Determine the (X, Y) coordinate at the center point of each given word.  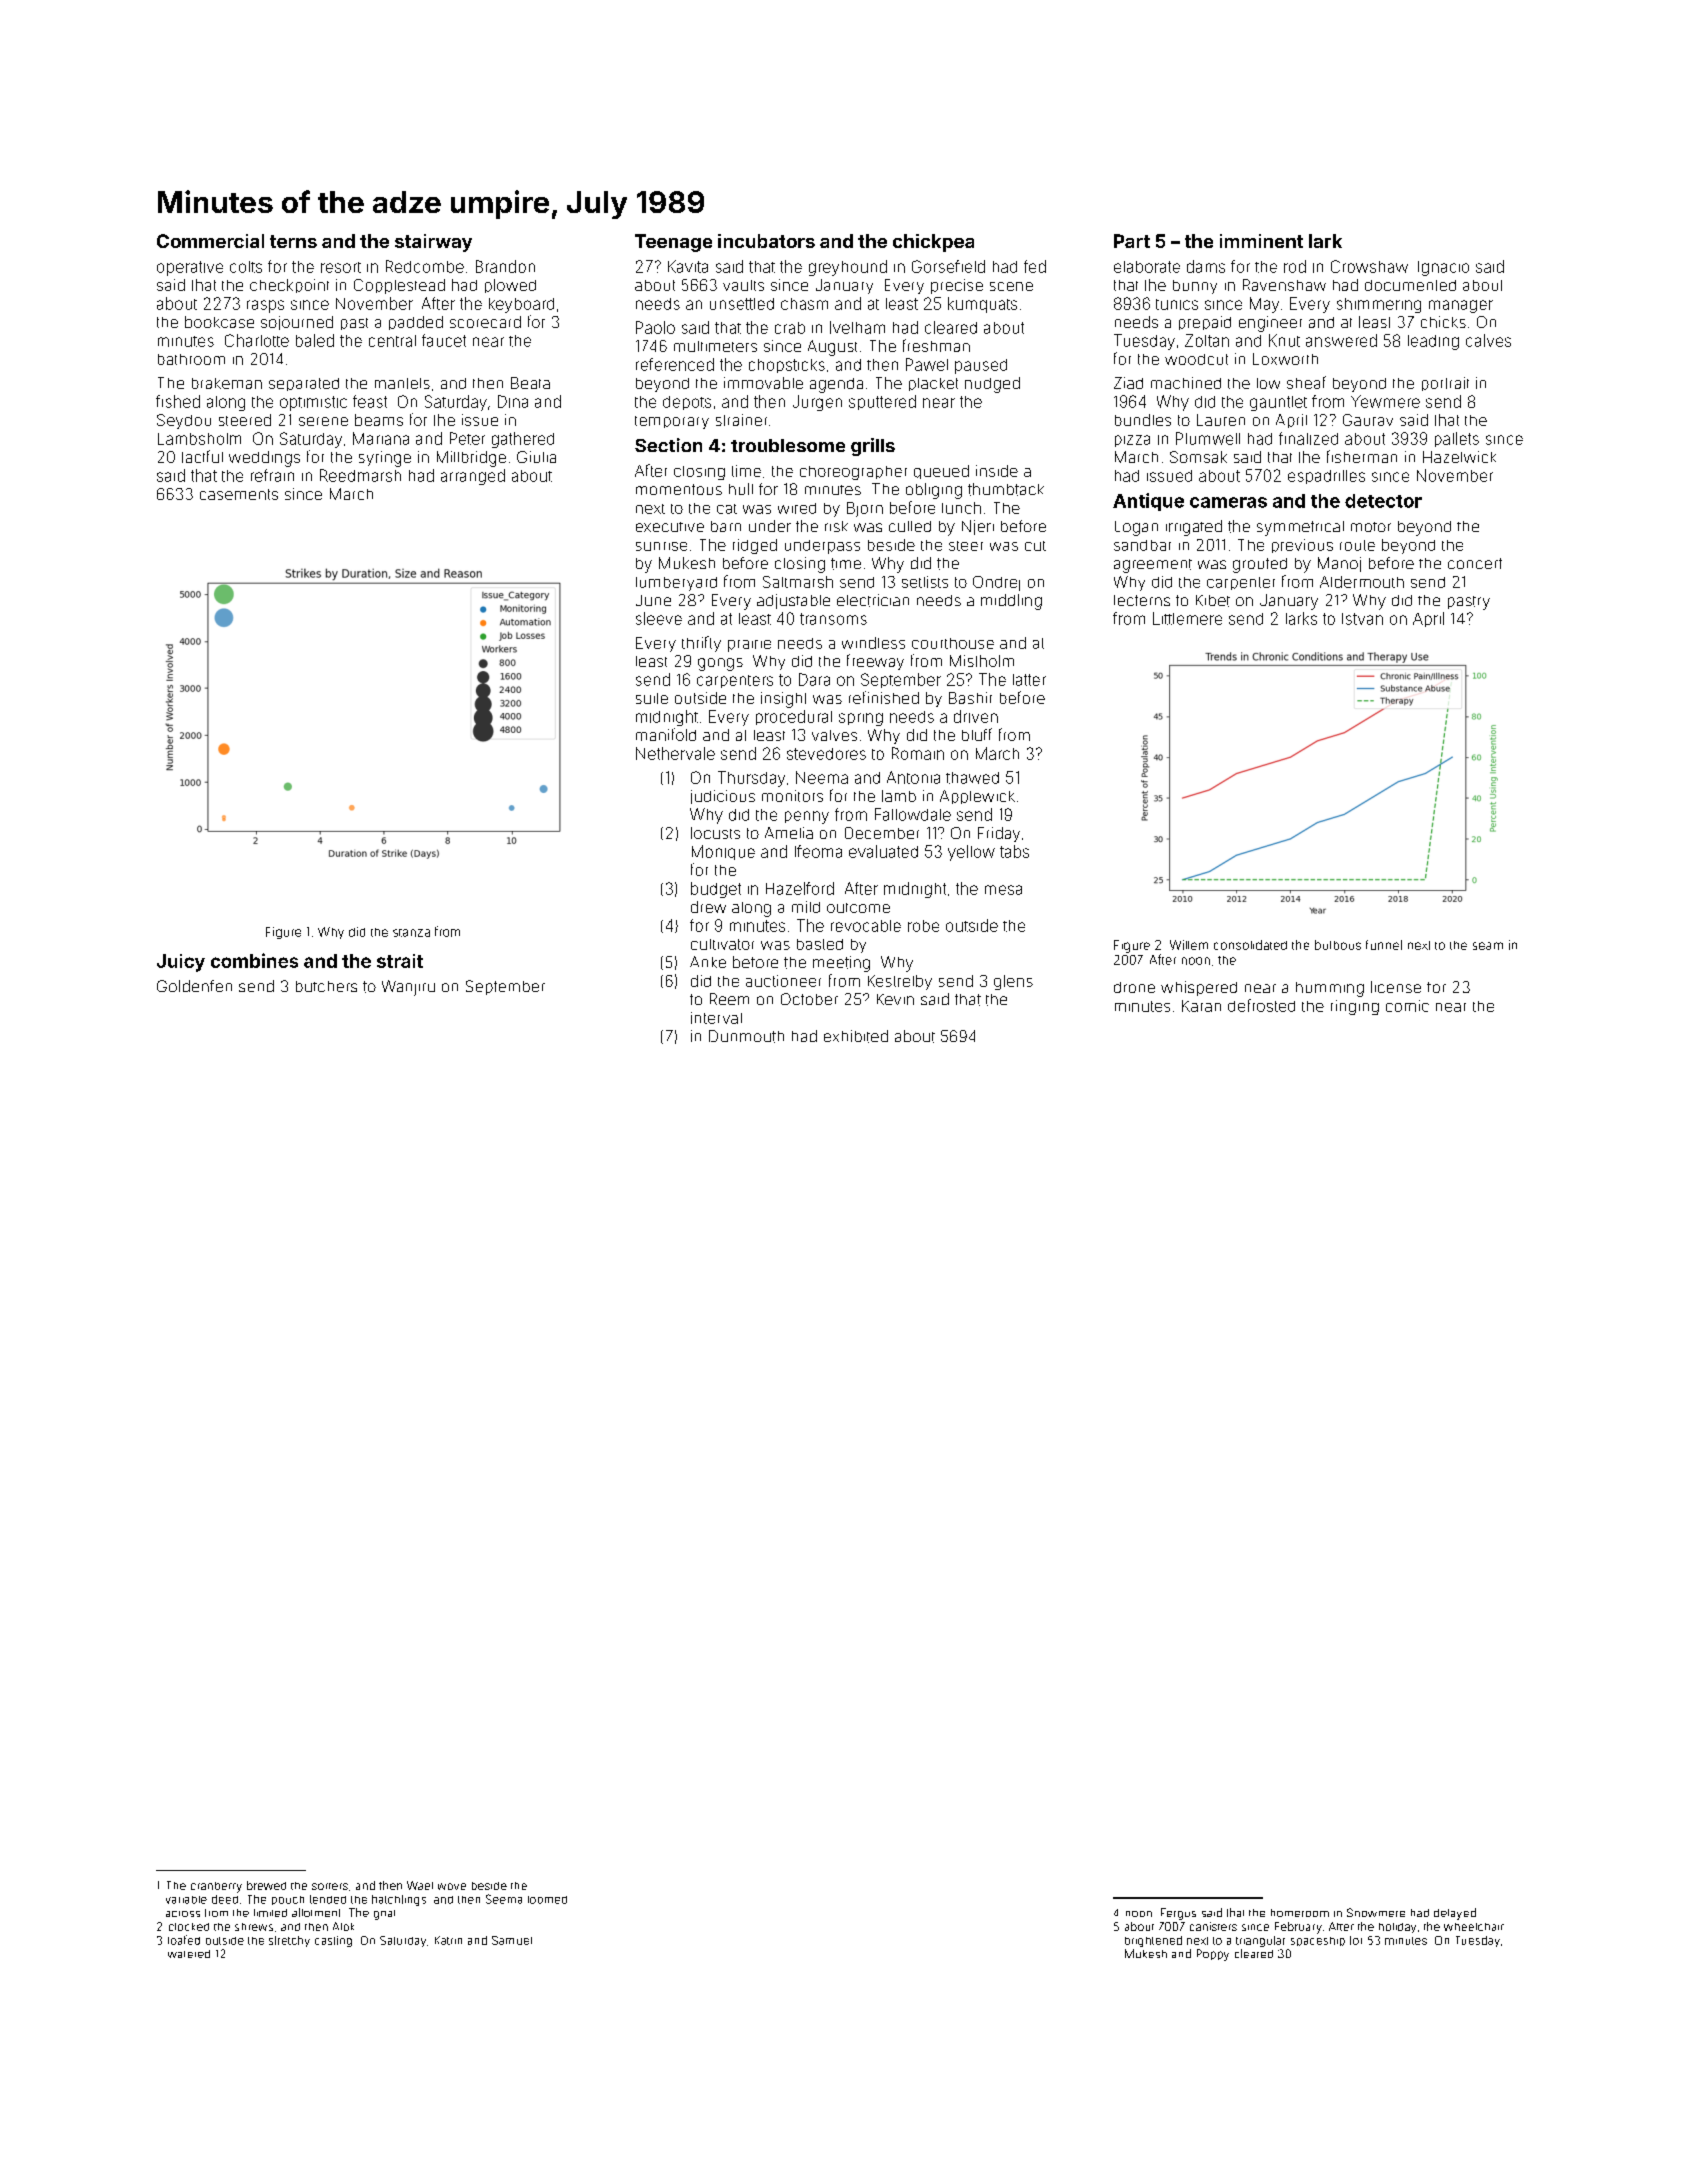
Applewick (977, 797)
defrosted (1261, 1005)
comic (1407, 1006)
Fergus (1178, 1914)
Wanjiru (408, 988)
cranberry (216, 1887)
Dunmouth (746, 1036)
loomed (547, 1900)
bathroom (191, 359)
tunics (1177, 304)
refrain (272, 475)
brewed (266, 1885)
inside (997, 471)
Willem (1189, 945)
